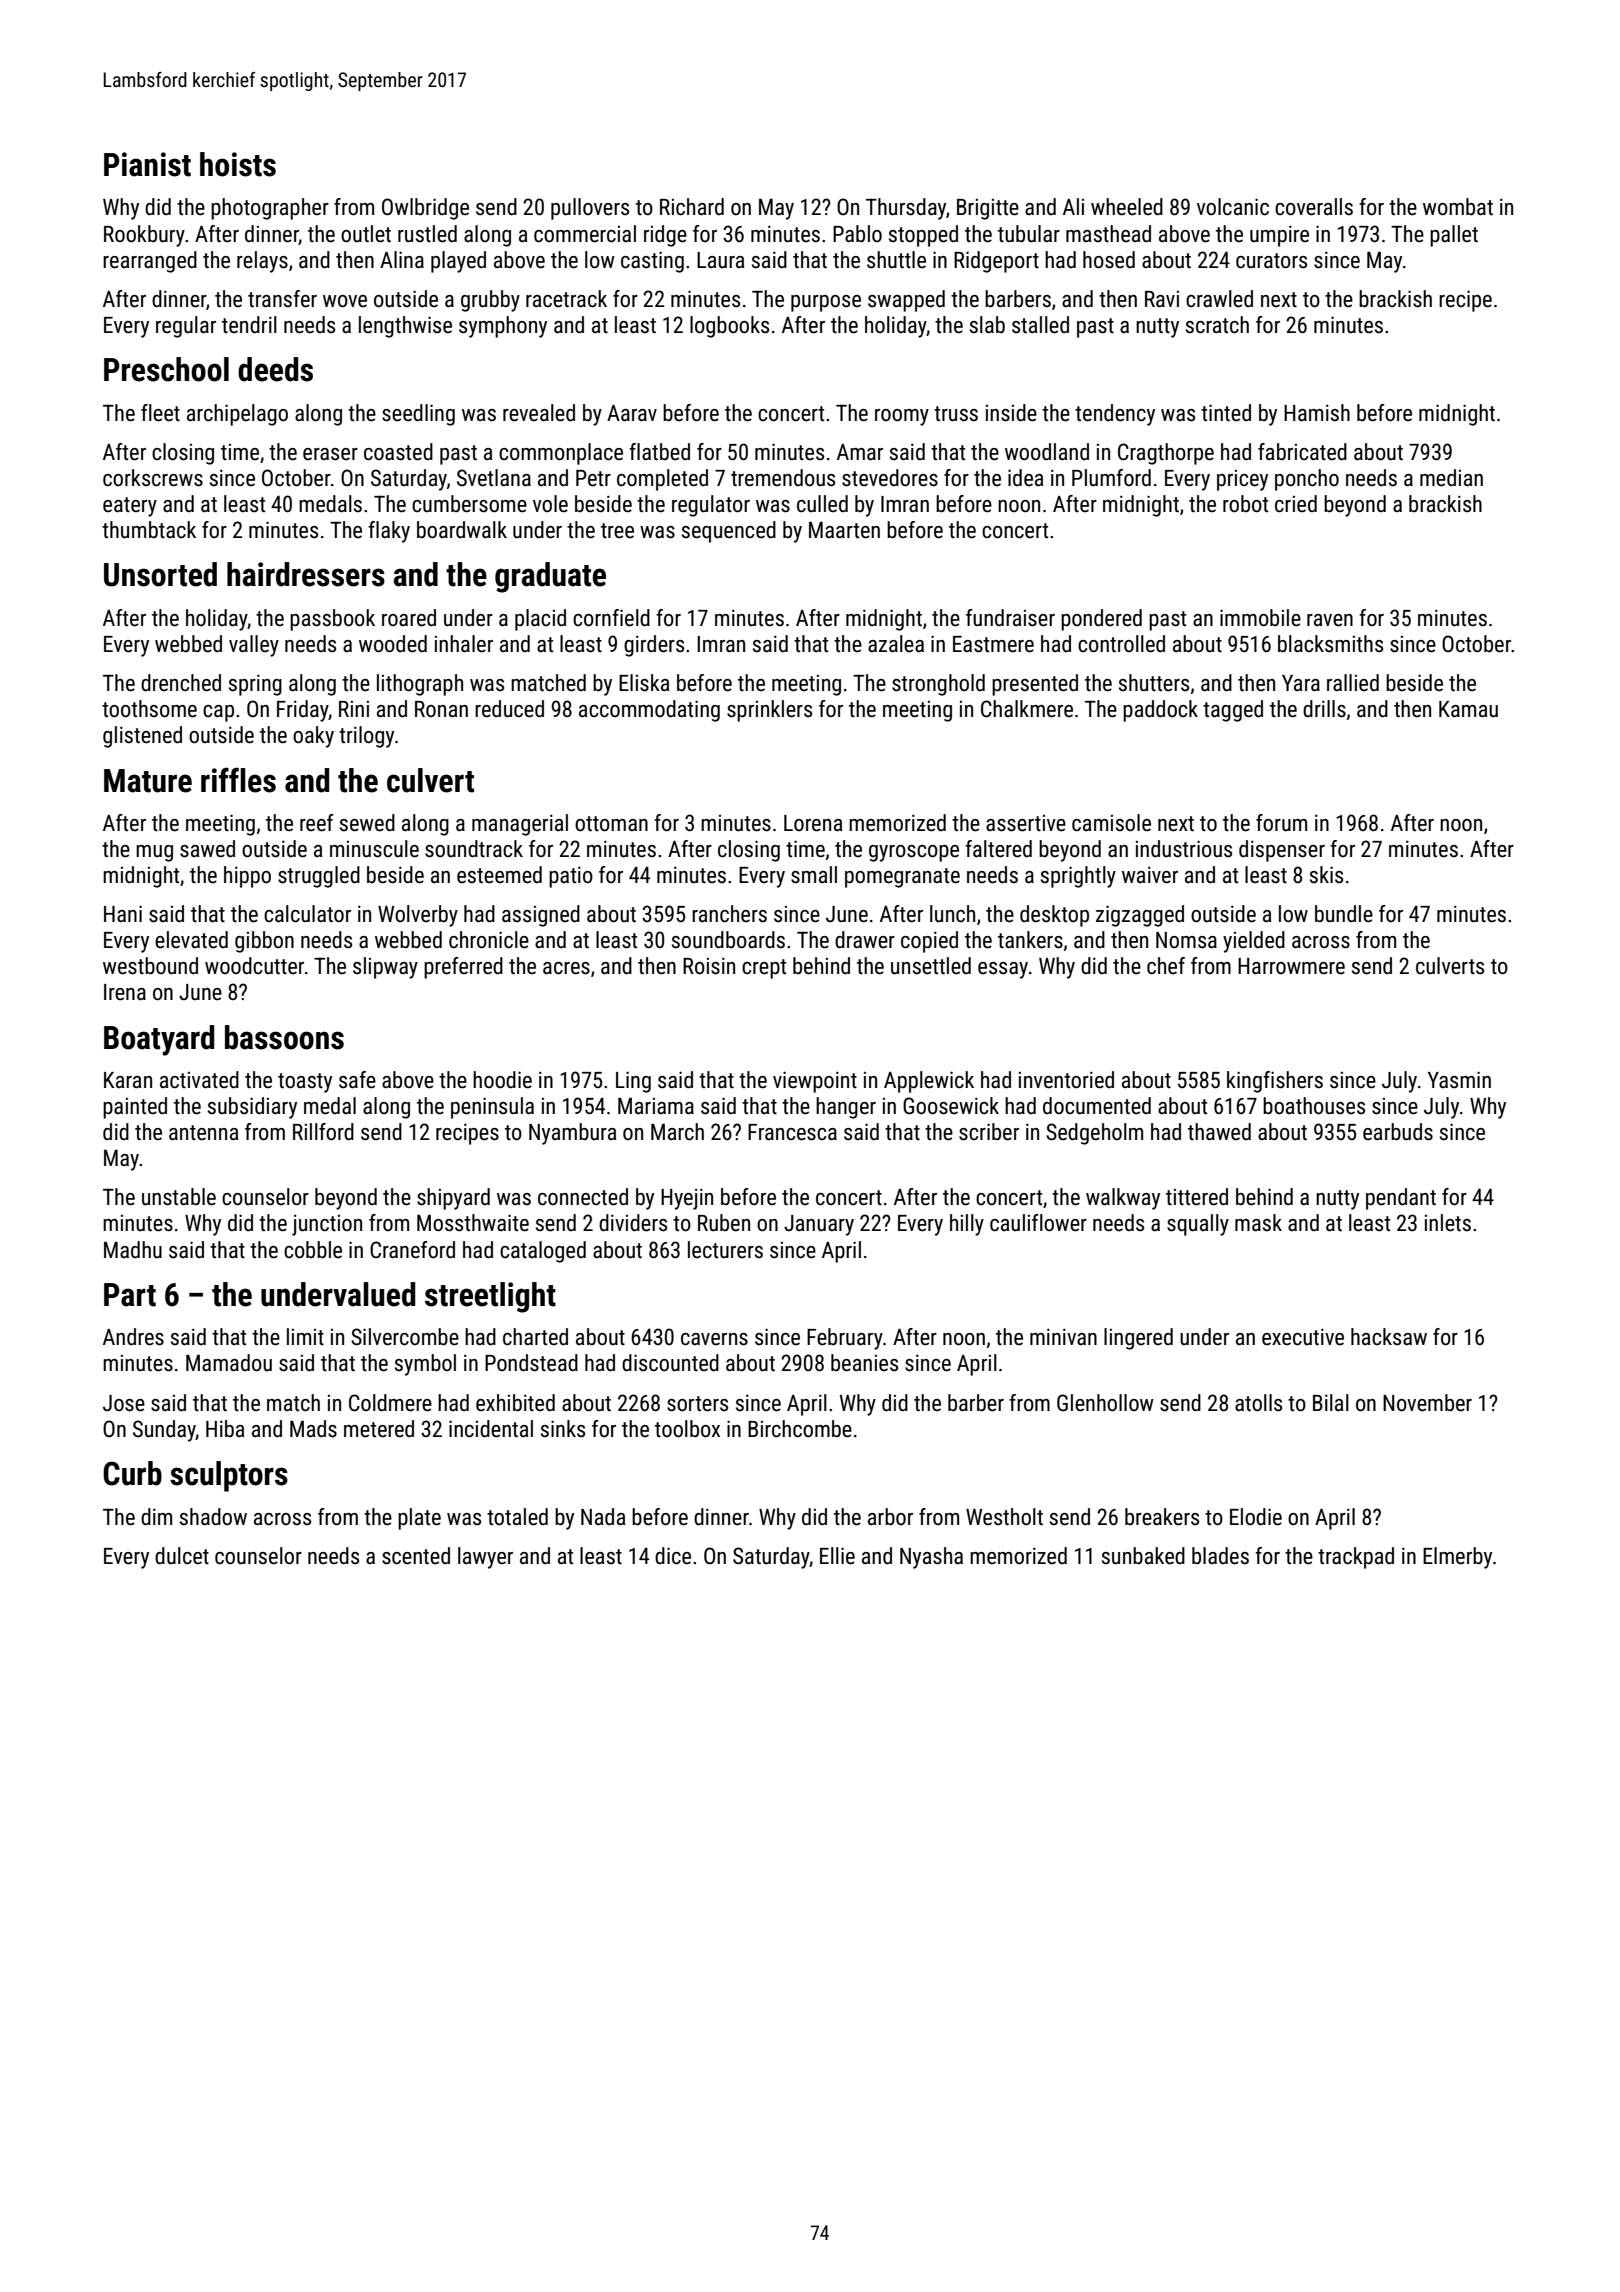 The width and height of the screenshot is (1620, 2292). Describe the element at coordinates (416, 1556) in the screenshot. I see `scented` at that location.
